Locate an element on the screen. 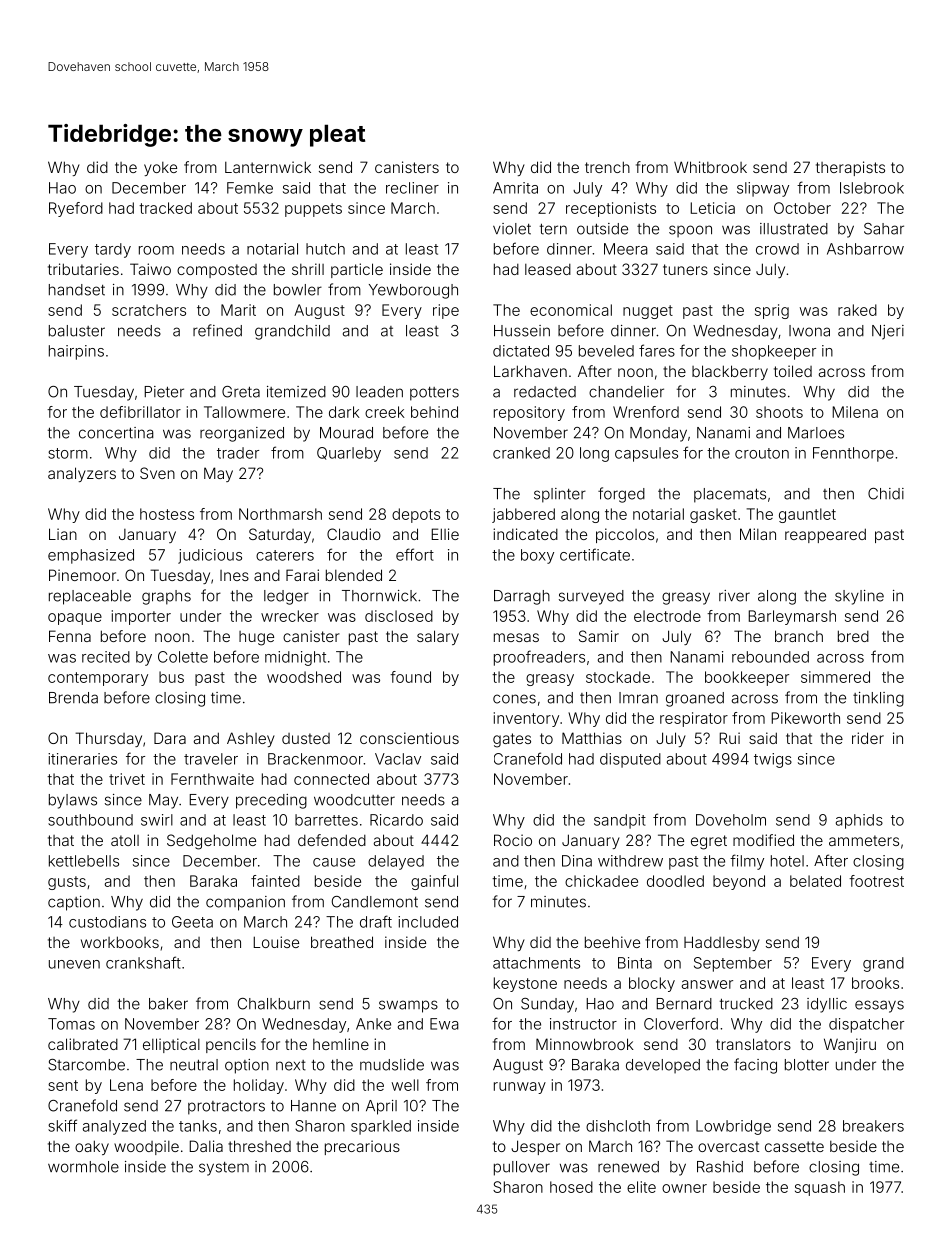  gainful is located at coordinates (434, 882).
